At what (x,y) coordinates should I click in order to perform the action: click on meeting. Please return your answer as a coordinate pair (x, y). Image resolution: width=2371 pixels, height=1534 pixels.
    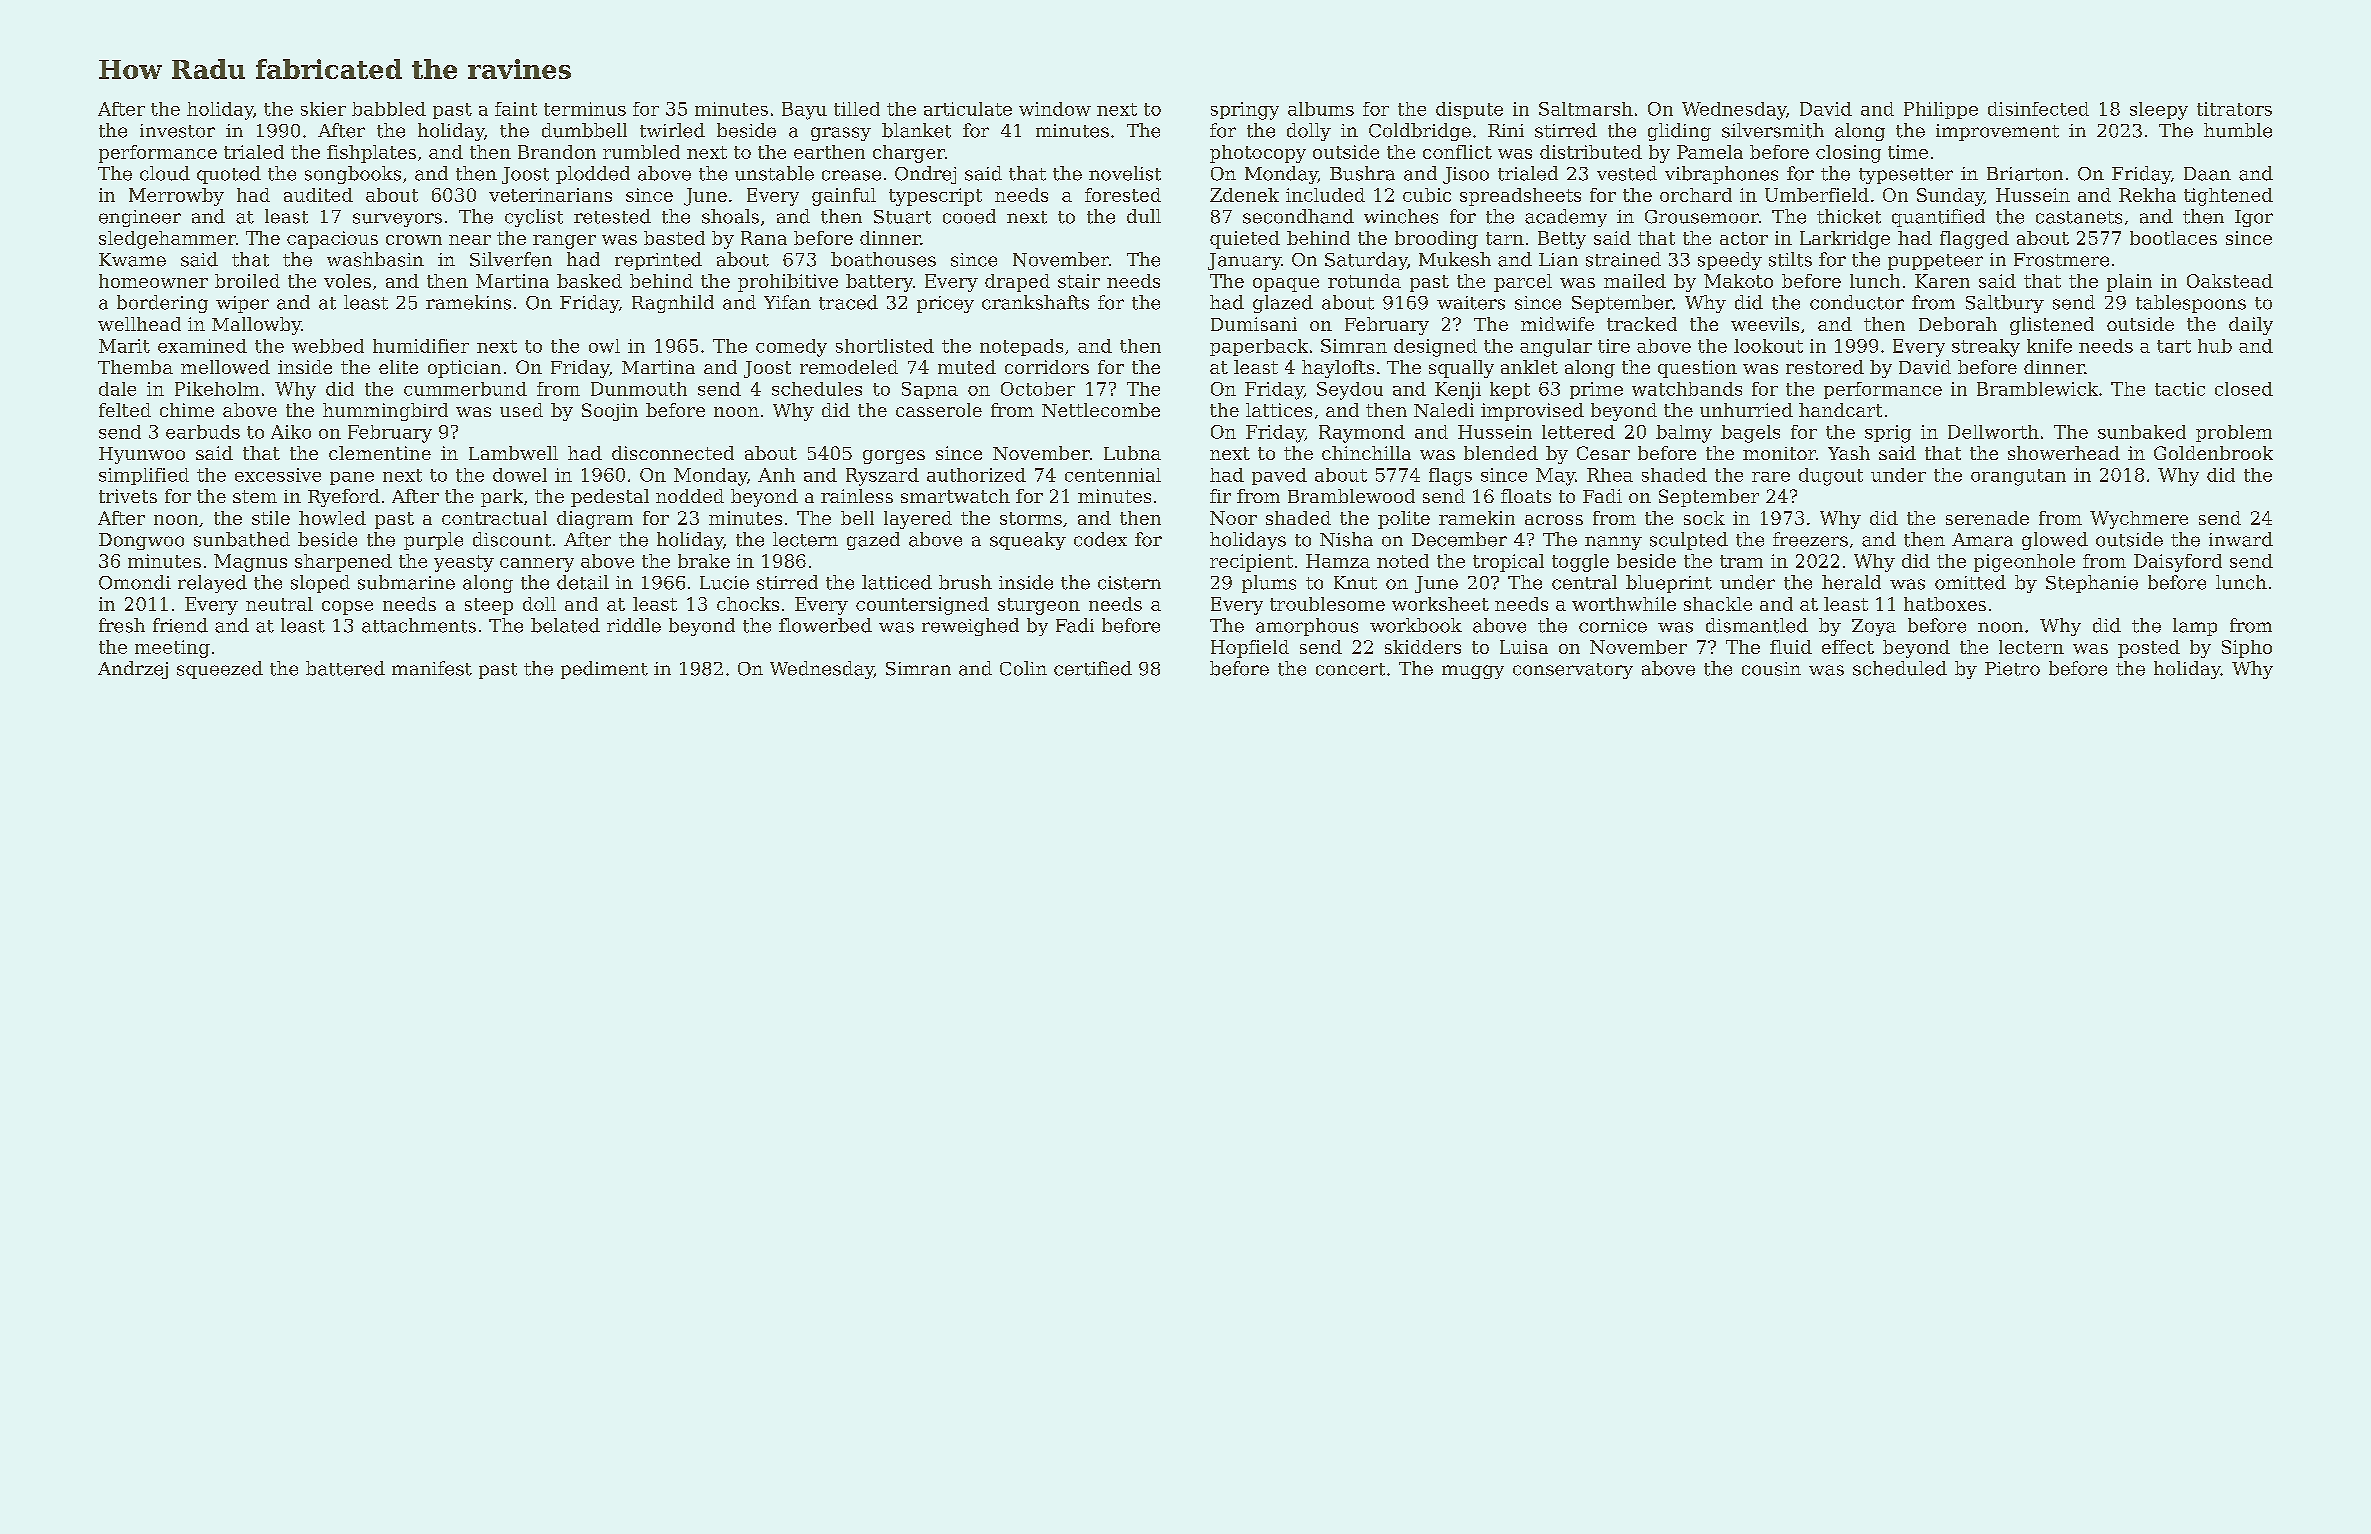
    Looking at the image, I should click on (172, 649).
